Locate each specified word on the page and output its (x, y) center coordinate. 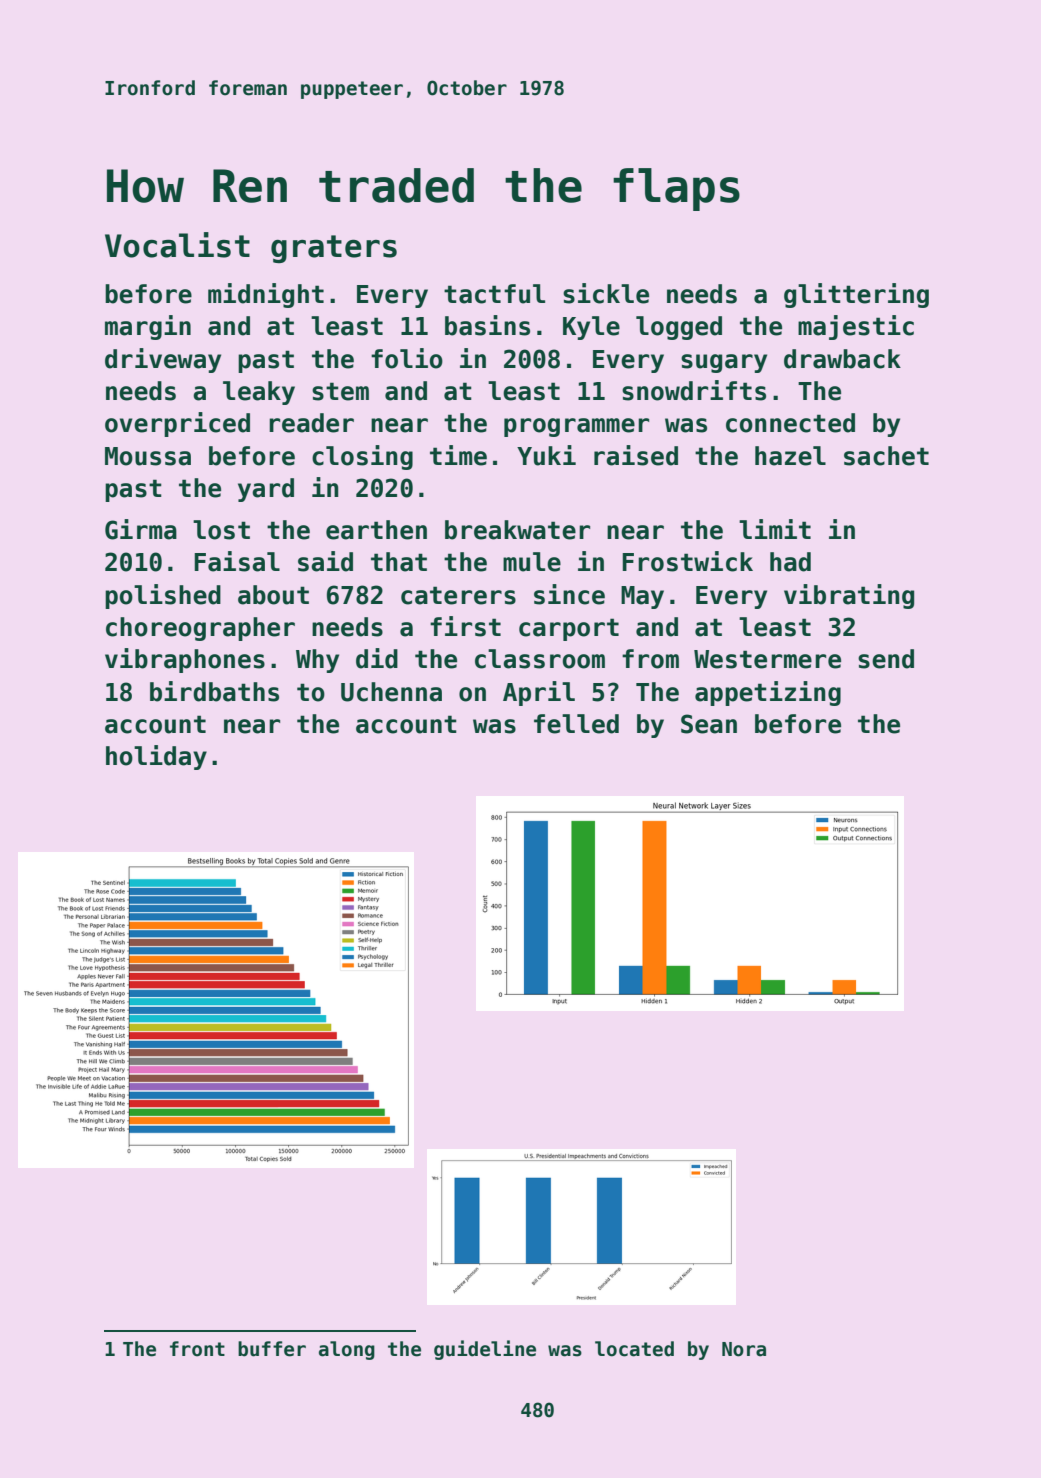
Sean (709, 724)
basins (487, 325)
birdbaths (214, 691)
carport (569, 629)
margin (148, 327)
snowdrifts (694, 390)
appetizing (768, 693)
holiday (156, 757)
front (197, 1349)
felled (576, 724)
